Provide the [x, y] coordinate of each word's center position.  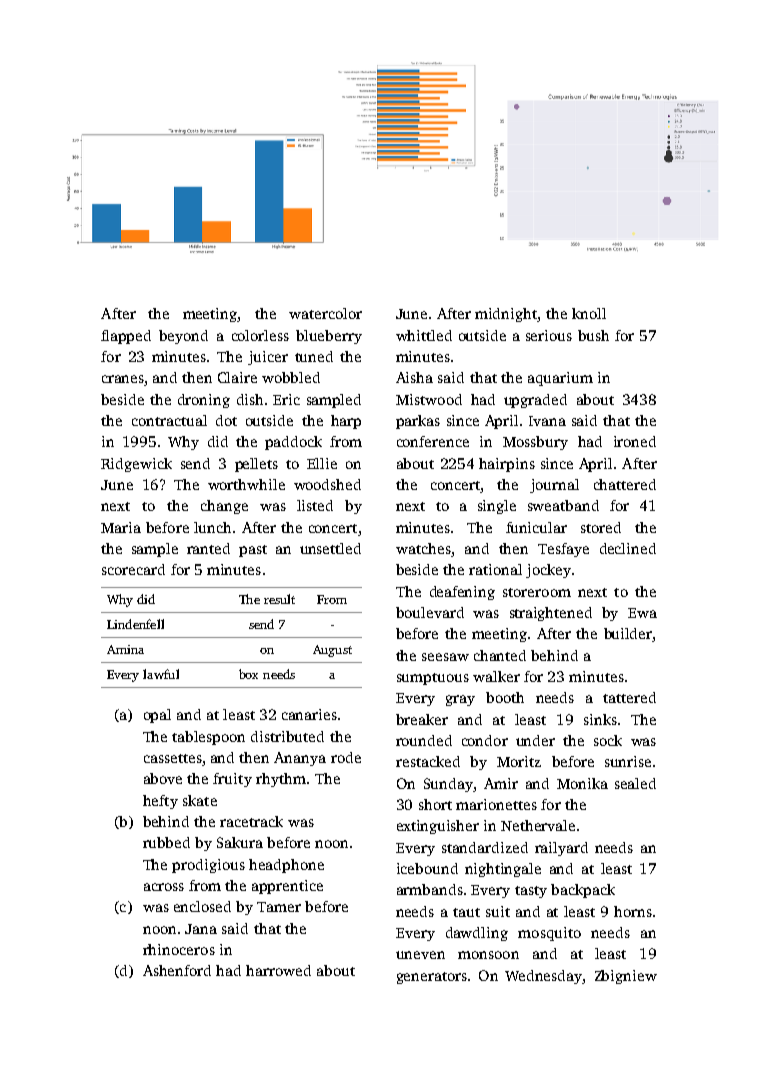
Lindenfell [135, 624]
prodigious [208, 866]
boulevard [430, 612]
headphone [286, 866]
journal [554, 486]
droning [204, 401]
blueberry [329, 337]
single [497, 507]
